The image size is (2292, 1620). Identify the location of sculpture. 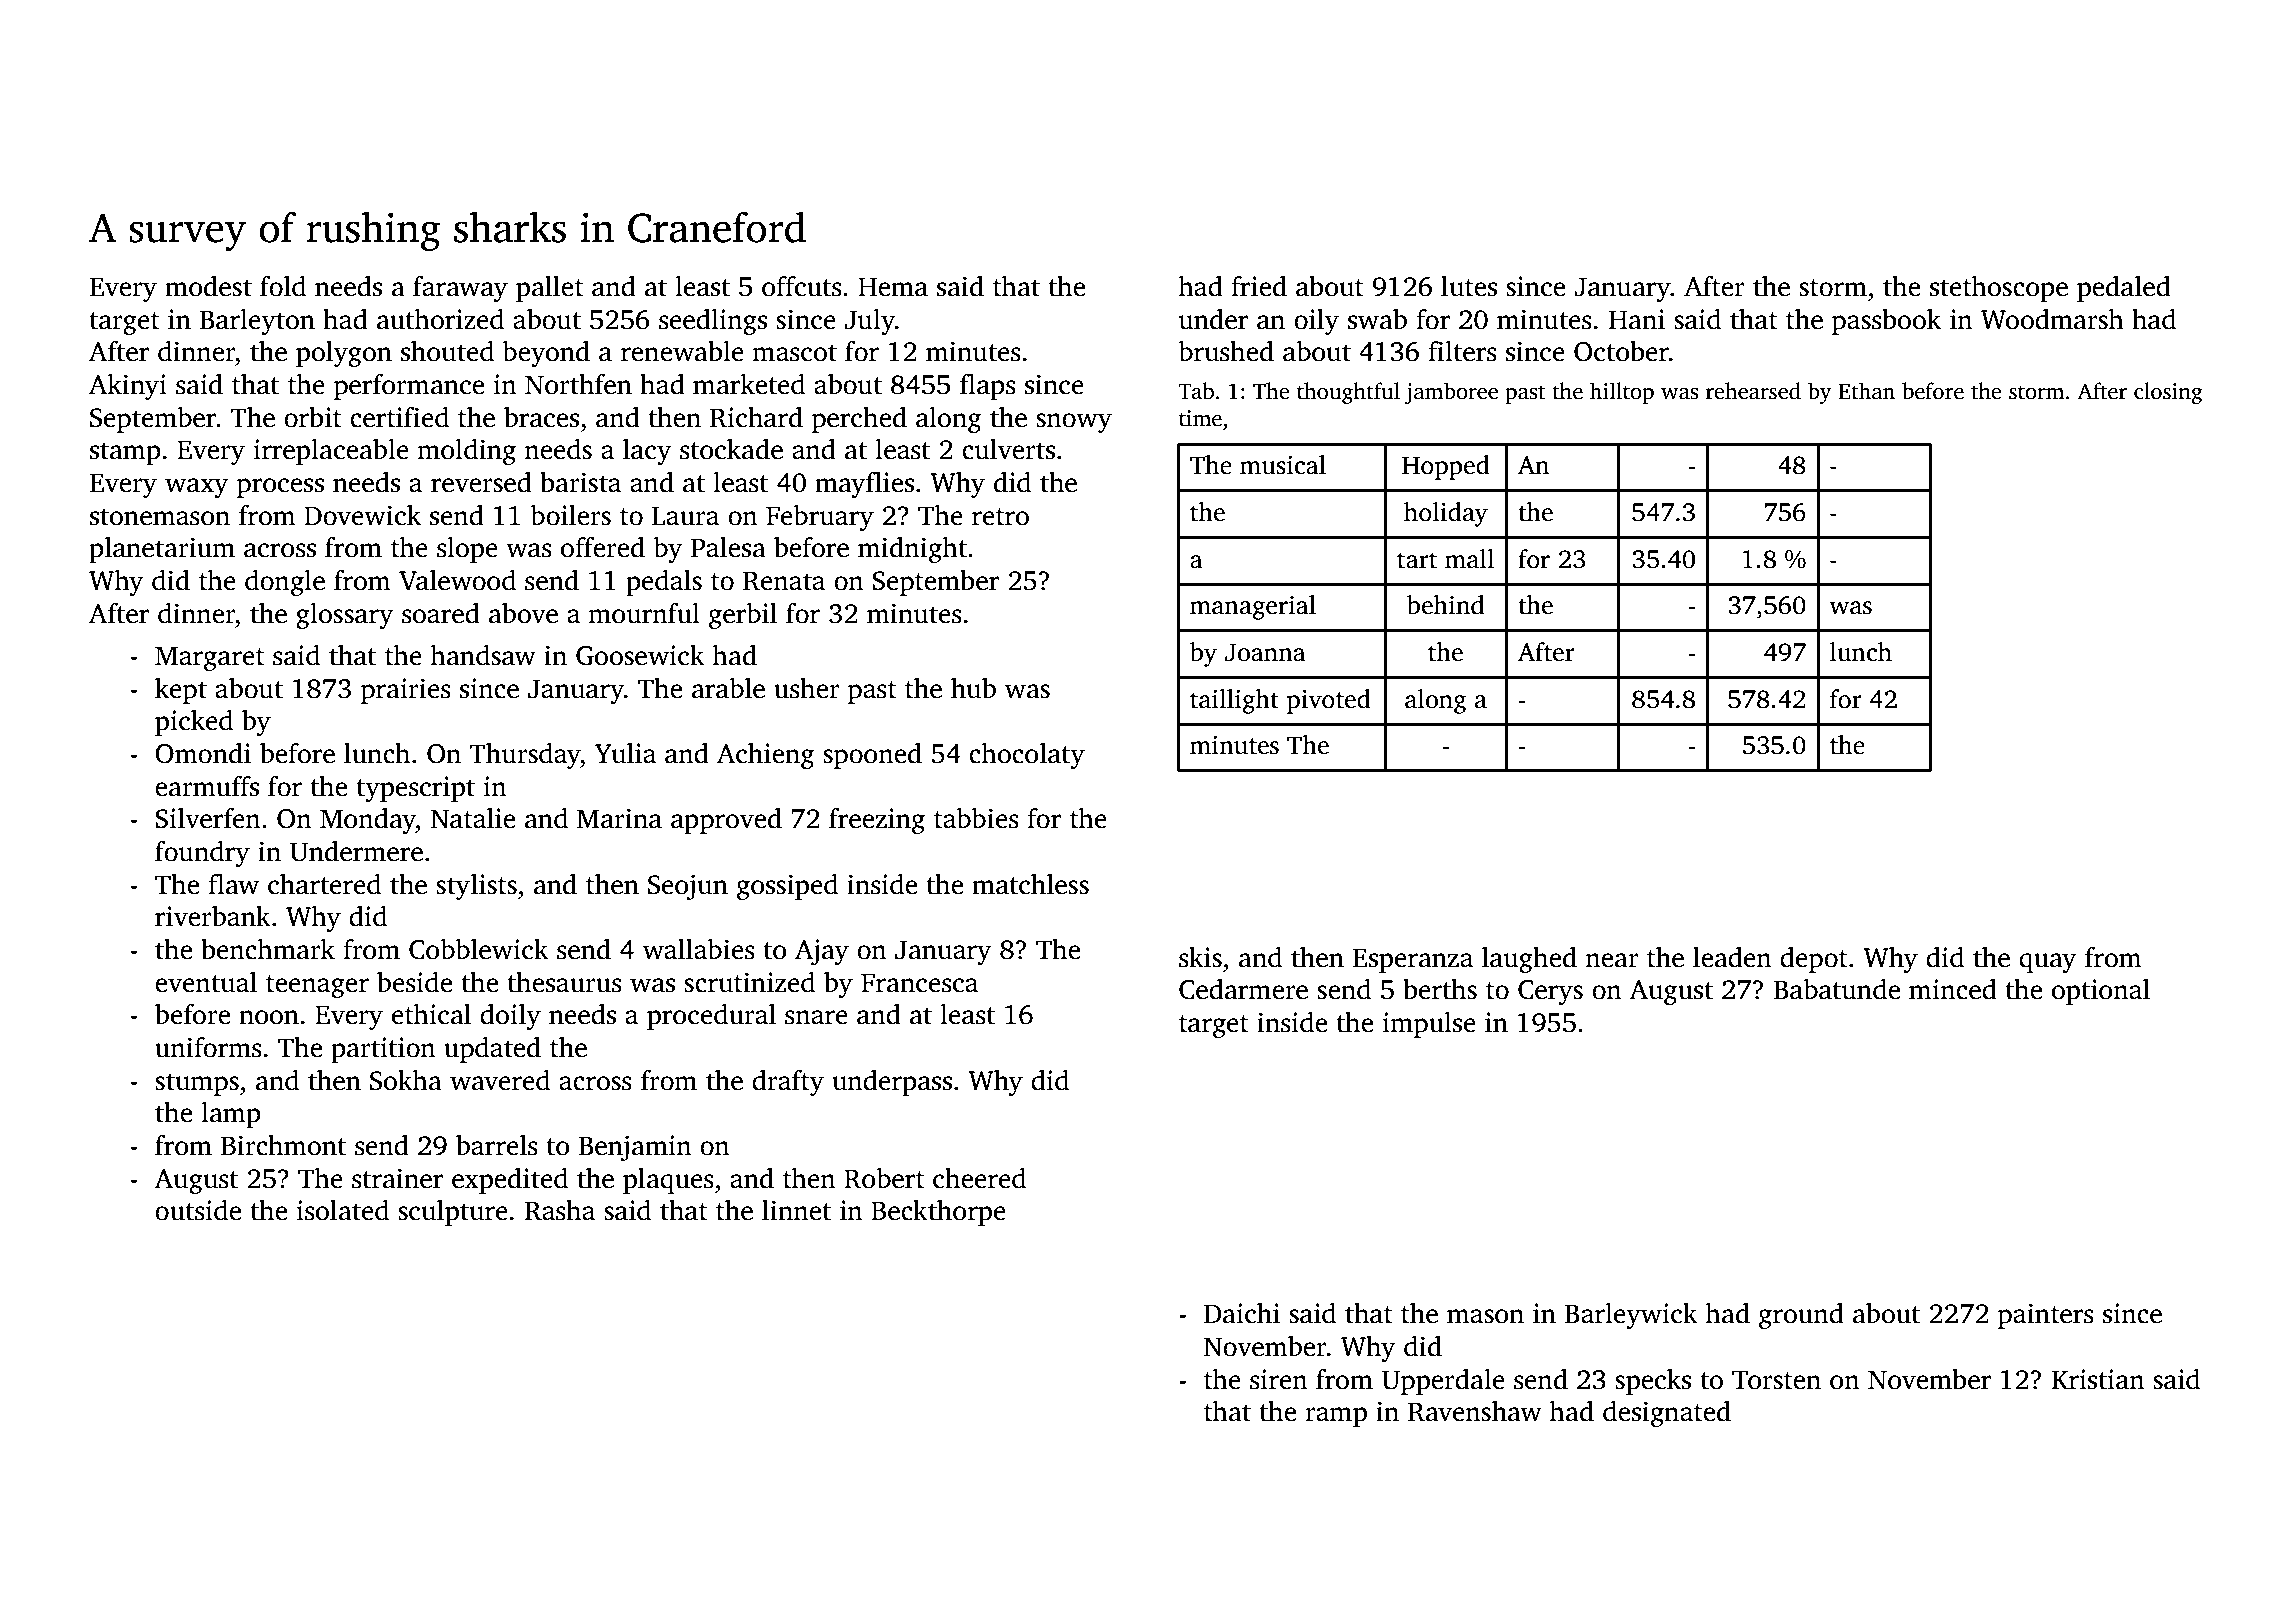
(453, 1213).
